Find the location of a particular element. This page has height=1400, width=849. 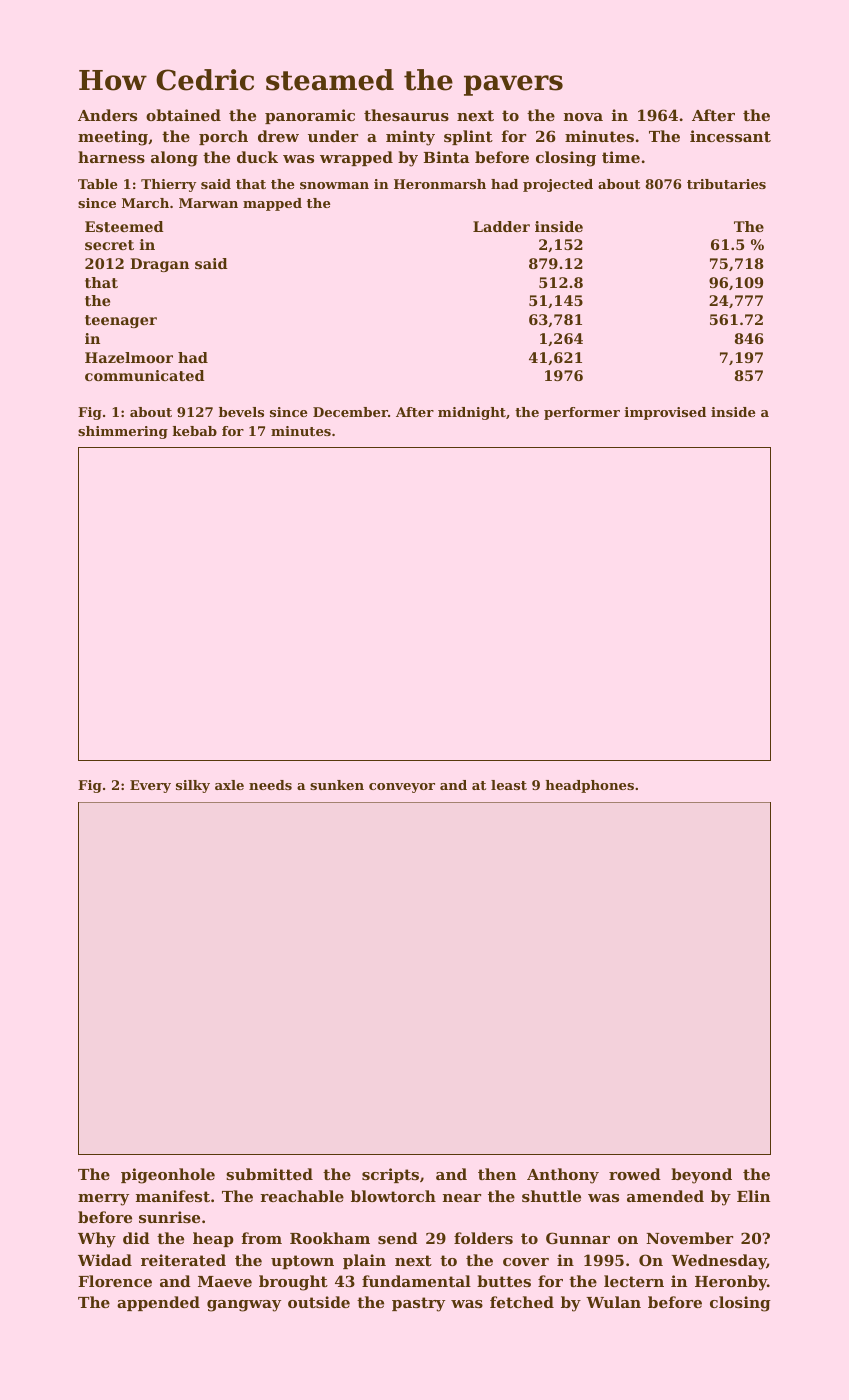

Thierry is located at coordinates (168, 185).
